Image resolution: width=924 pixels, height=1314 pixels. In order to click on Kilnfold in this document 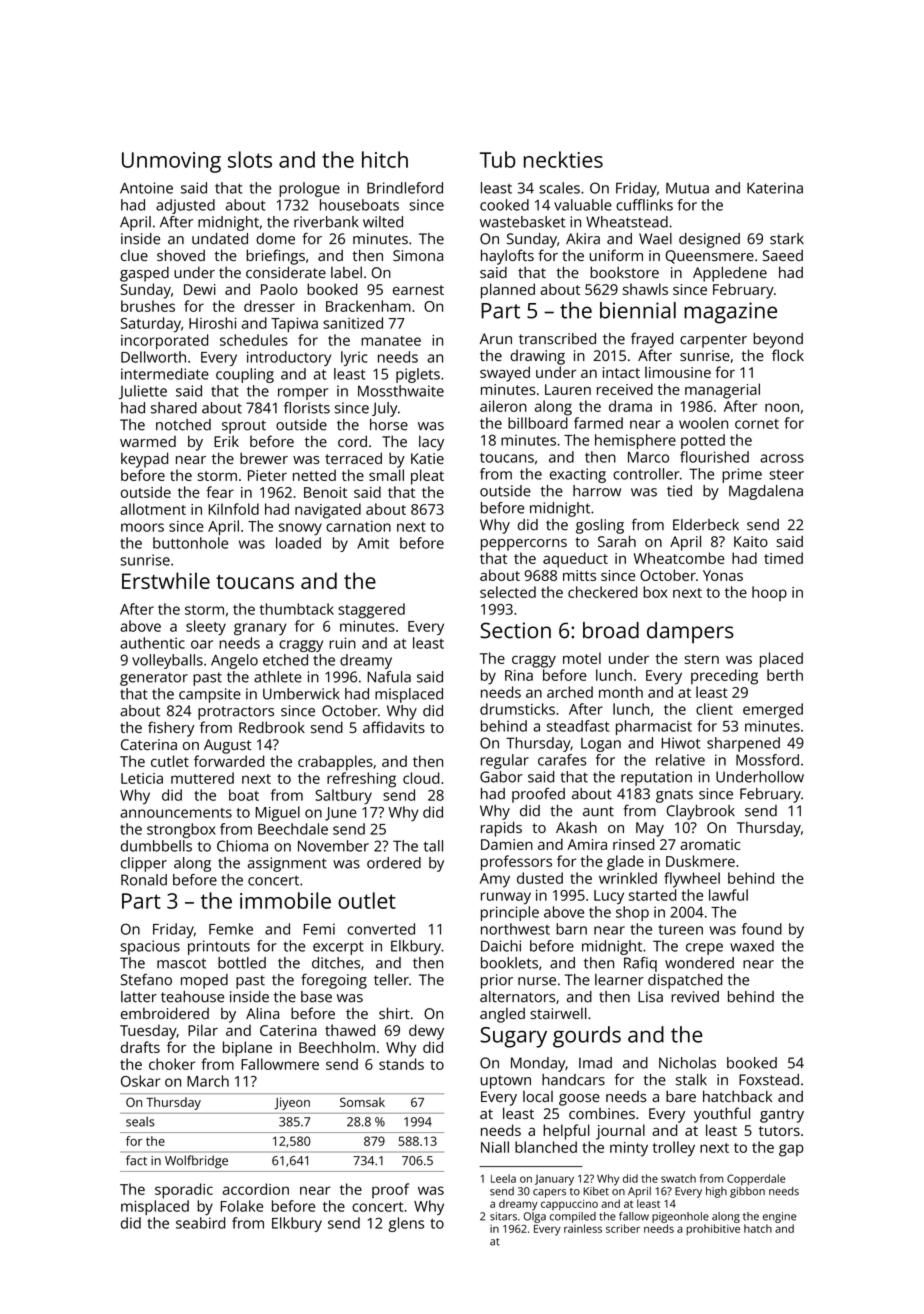, I will do `click(234, 509)`.
